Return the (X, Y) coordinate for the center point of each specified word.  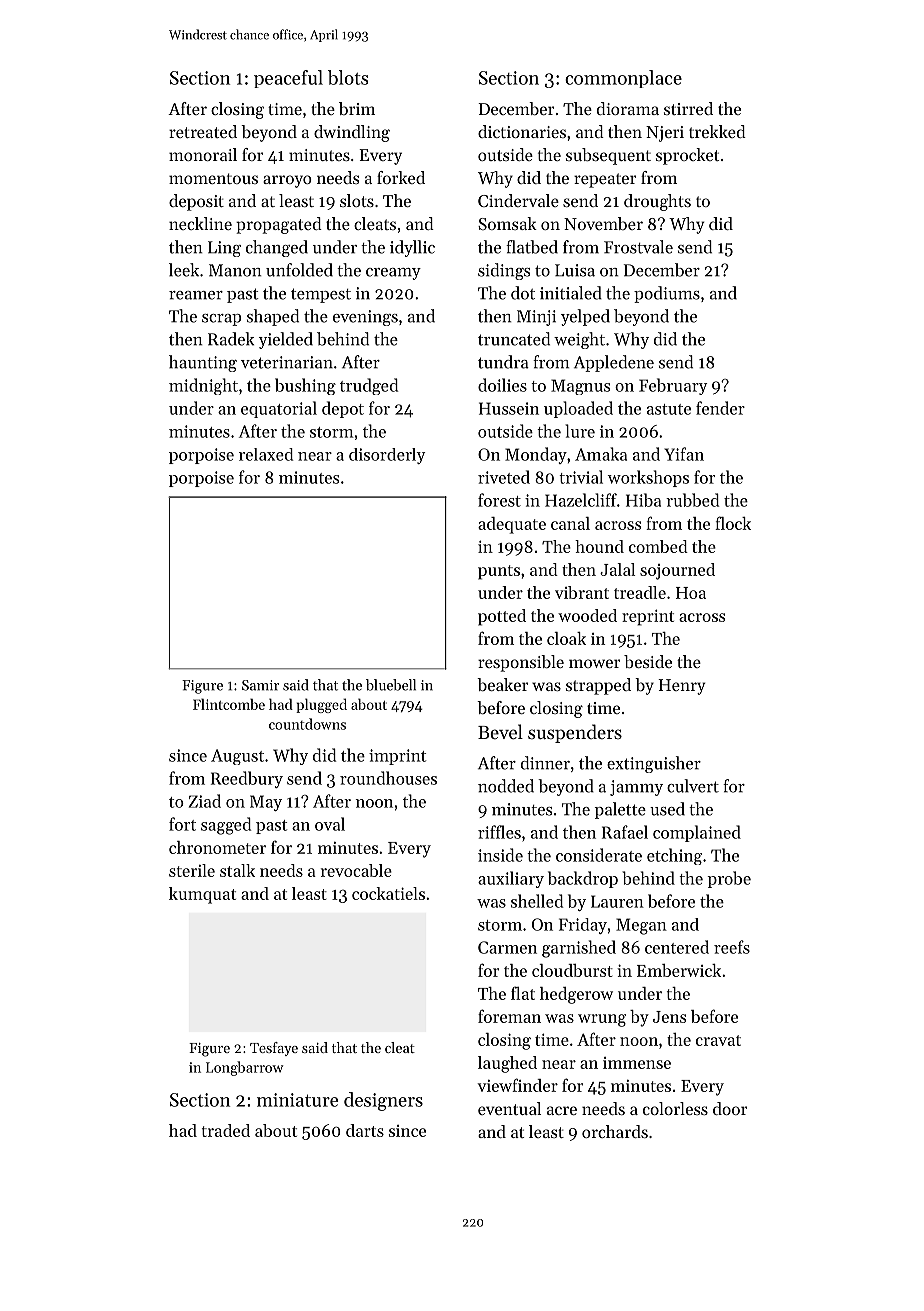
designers (383, 1101)
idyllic (412, 248)
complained (697, 833)
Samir (260, 685)
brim (357, 108)
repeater (605, 180)
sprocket (687, 156)
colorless (675, 1108)
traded (226, 1130)
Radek (231, 339)
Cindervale (518, 200)
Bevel (500, 731)
